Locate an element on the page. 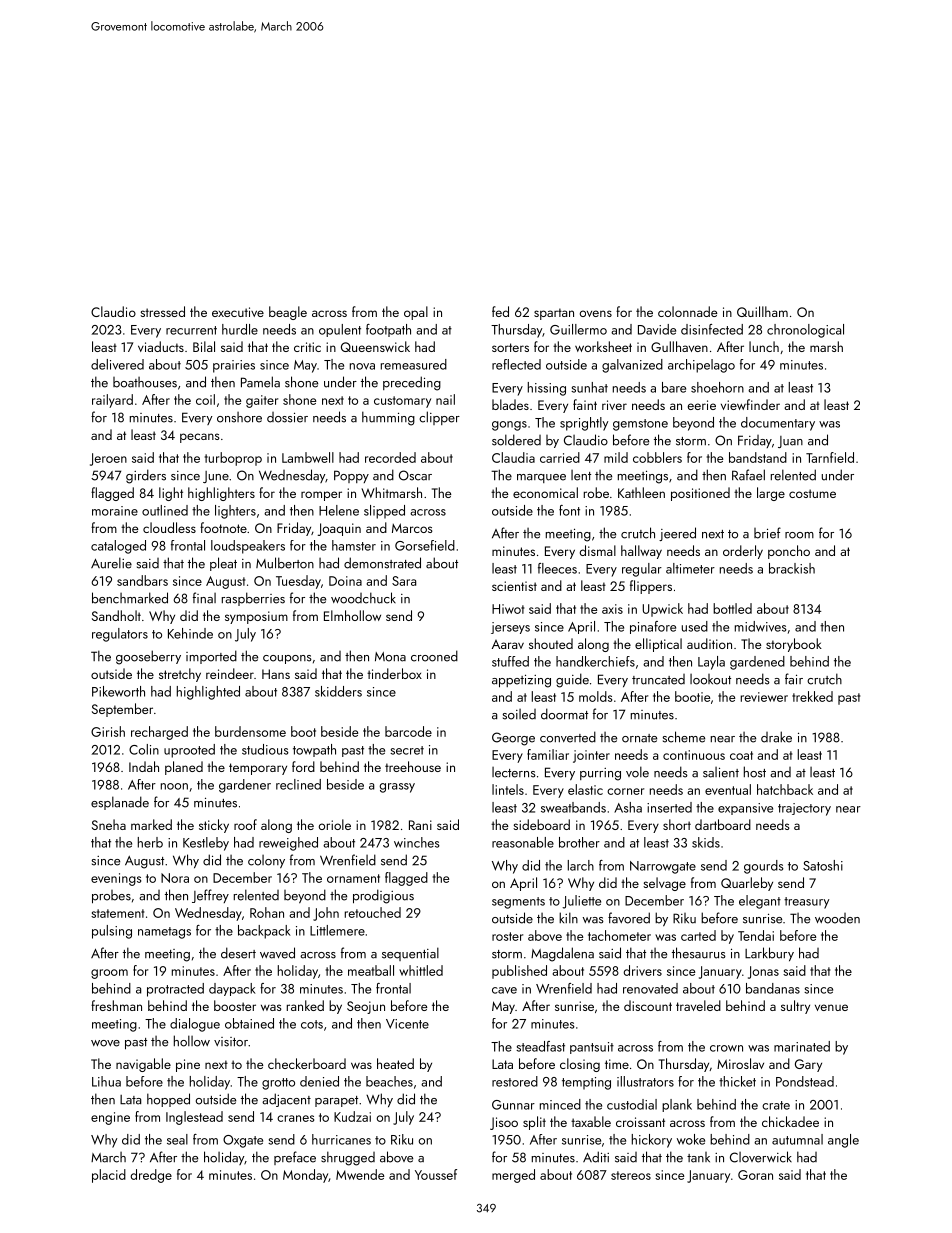 Image resolution: width=952 pixels, height=1233 pixels. cave is located at coordinates (504, 990).
